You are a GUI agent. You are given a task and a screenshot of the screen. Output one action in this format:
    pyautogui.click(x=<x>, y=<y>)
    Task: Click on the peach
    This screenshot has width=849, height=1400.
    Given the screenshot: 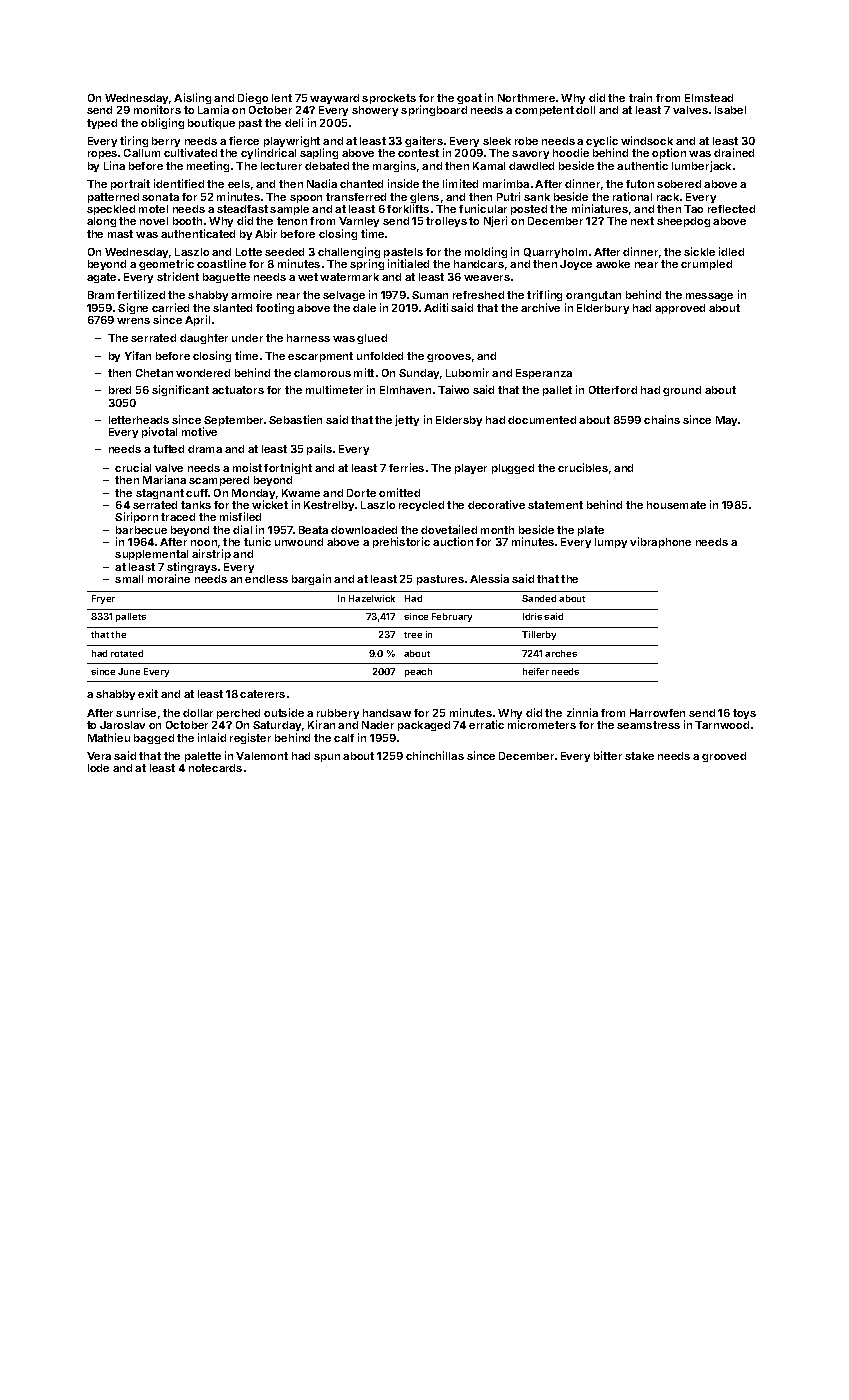 What is the action you would take?
    pyautogui.click(x=418, y=672)
